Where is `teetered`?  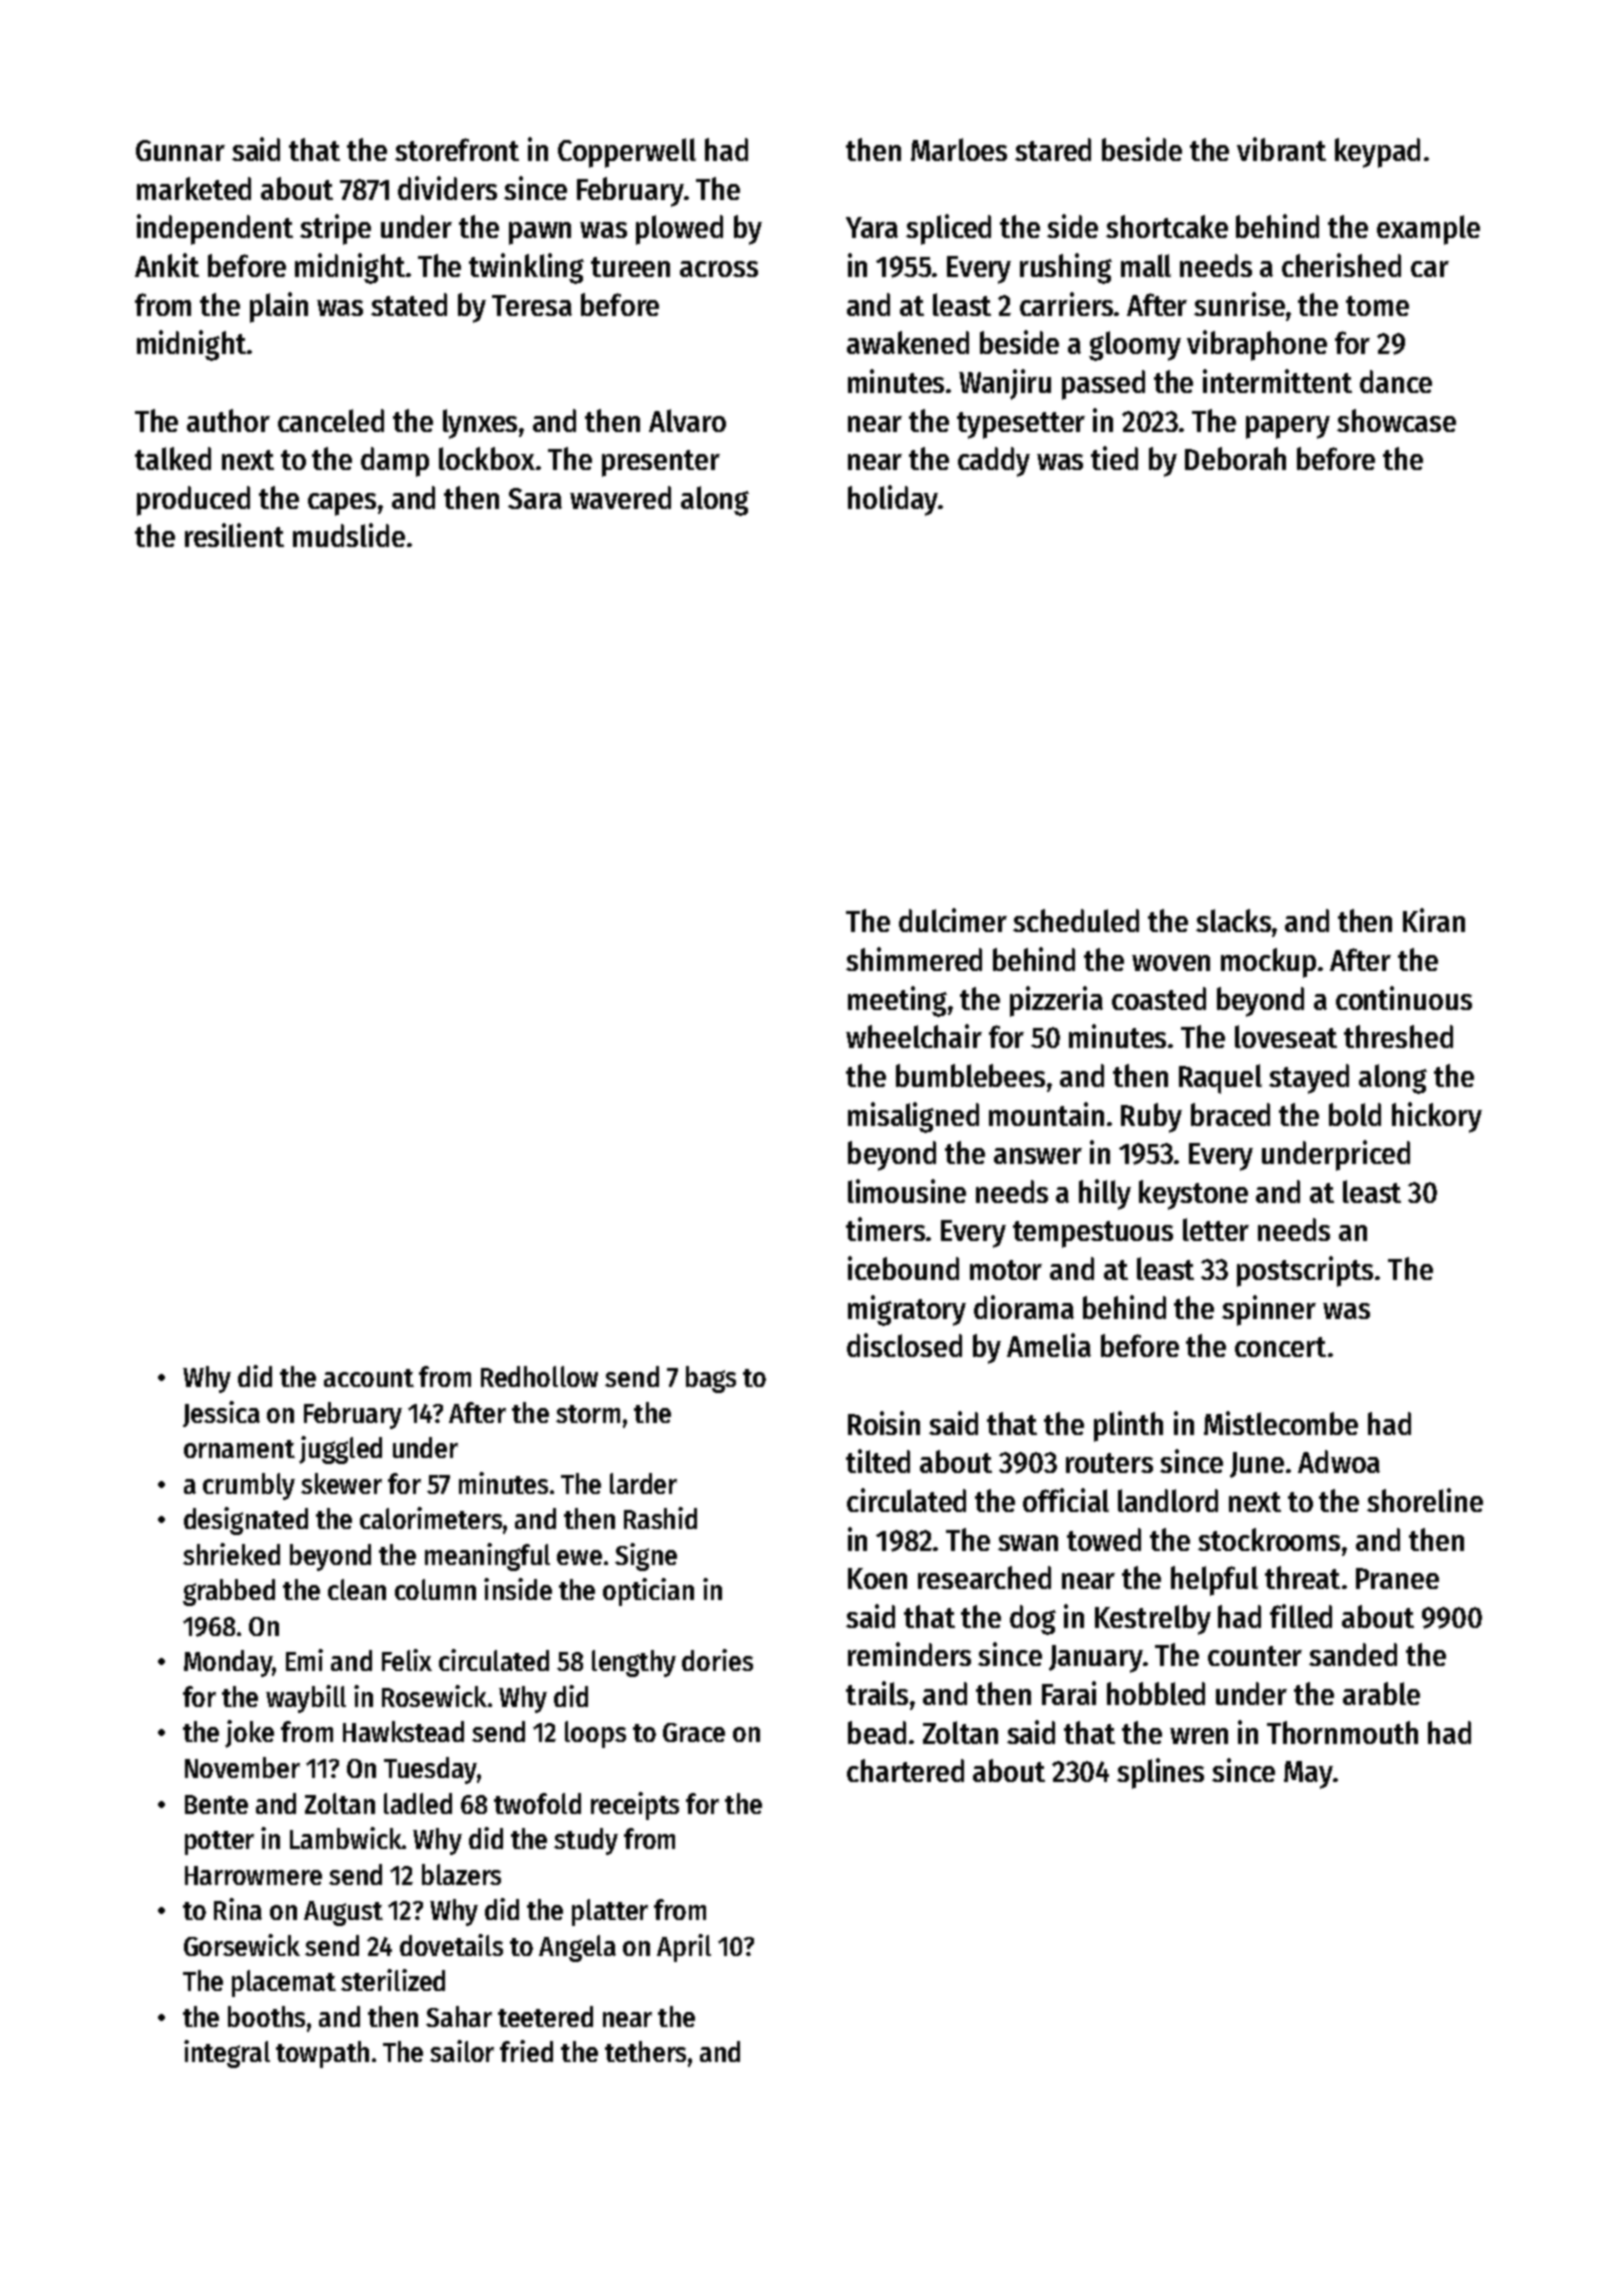
teetered is located at coordinates (545, 2016).
